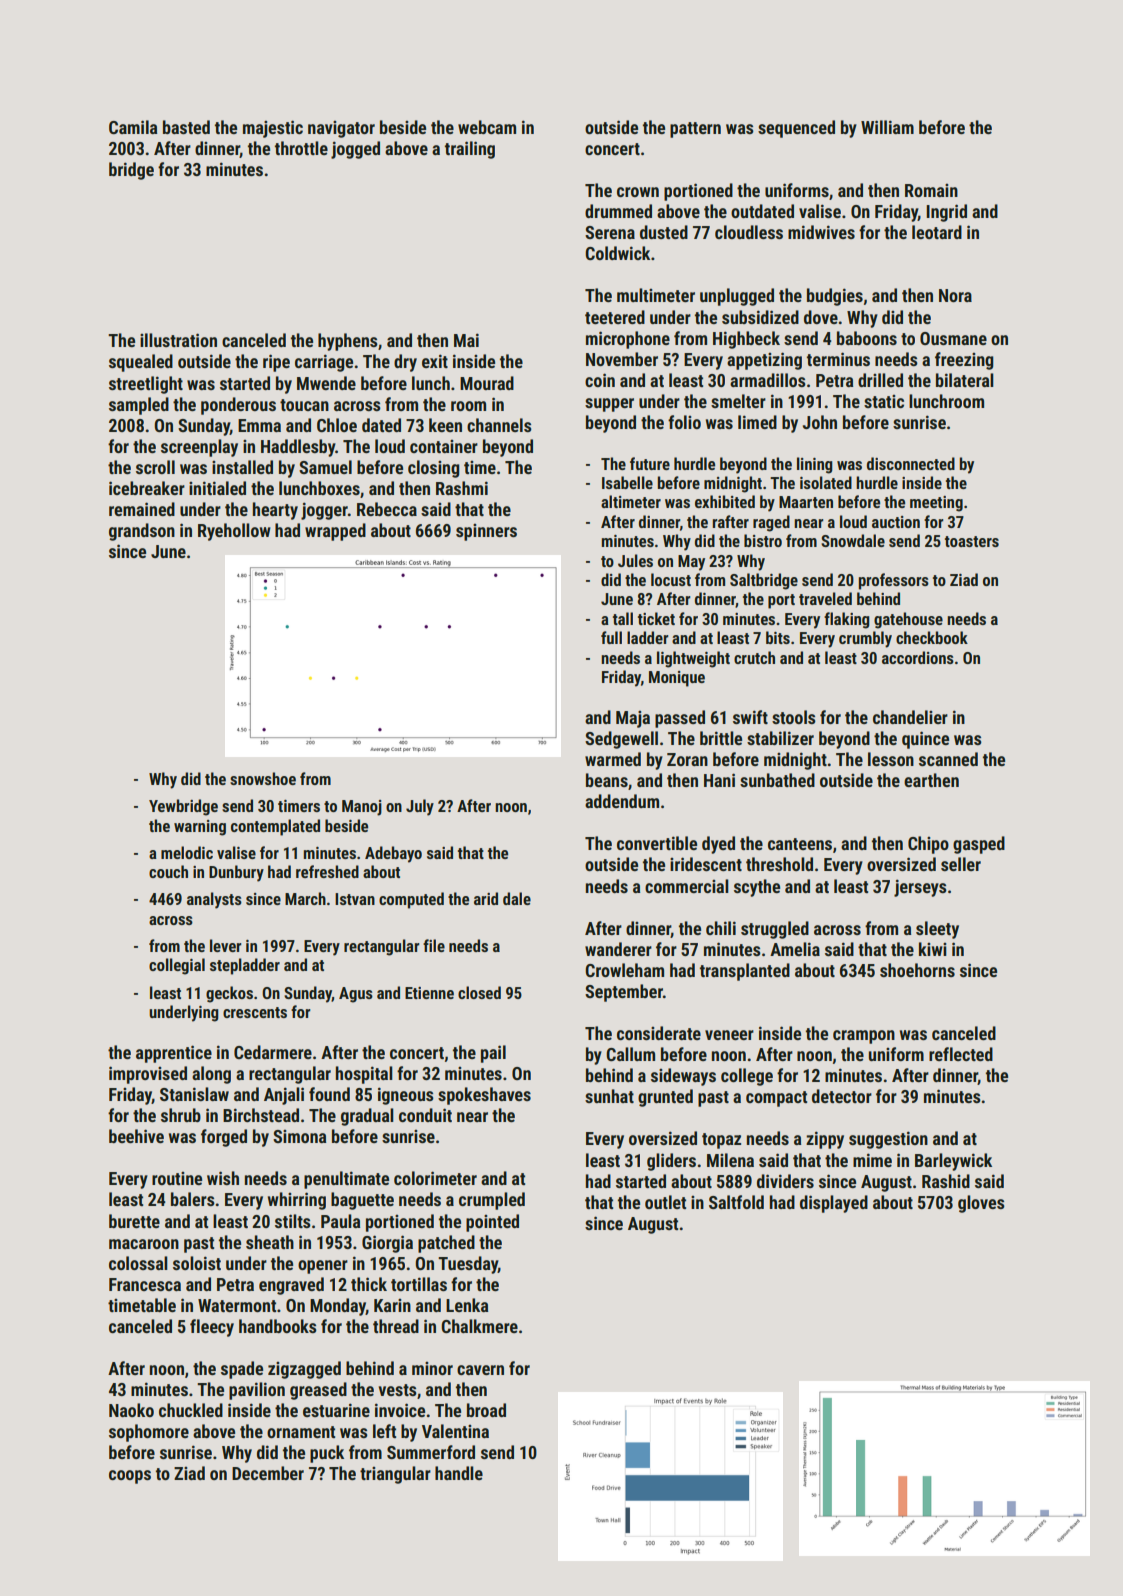  What do you see at coordinates (387, 1244) in the screenshot?
I see `Giorgia` at bounding box center [387, 1244].
